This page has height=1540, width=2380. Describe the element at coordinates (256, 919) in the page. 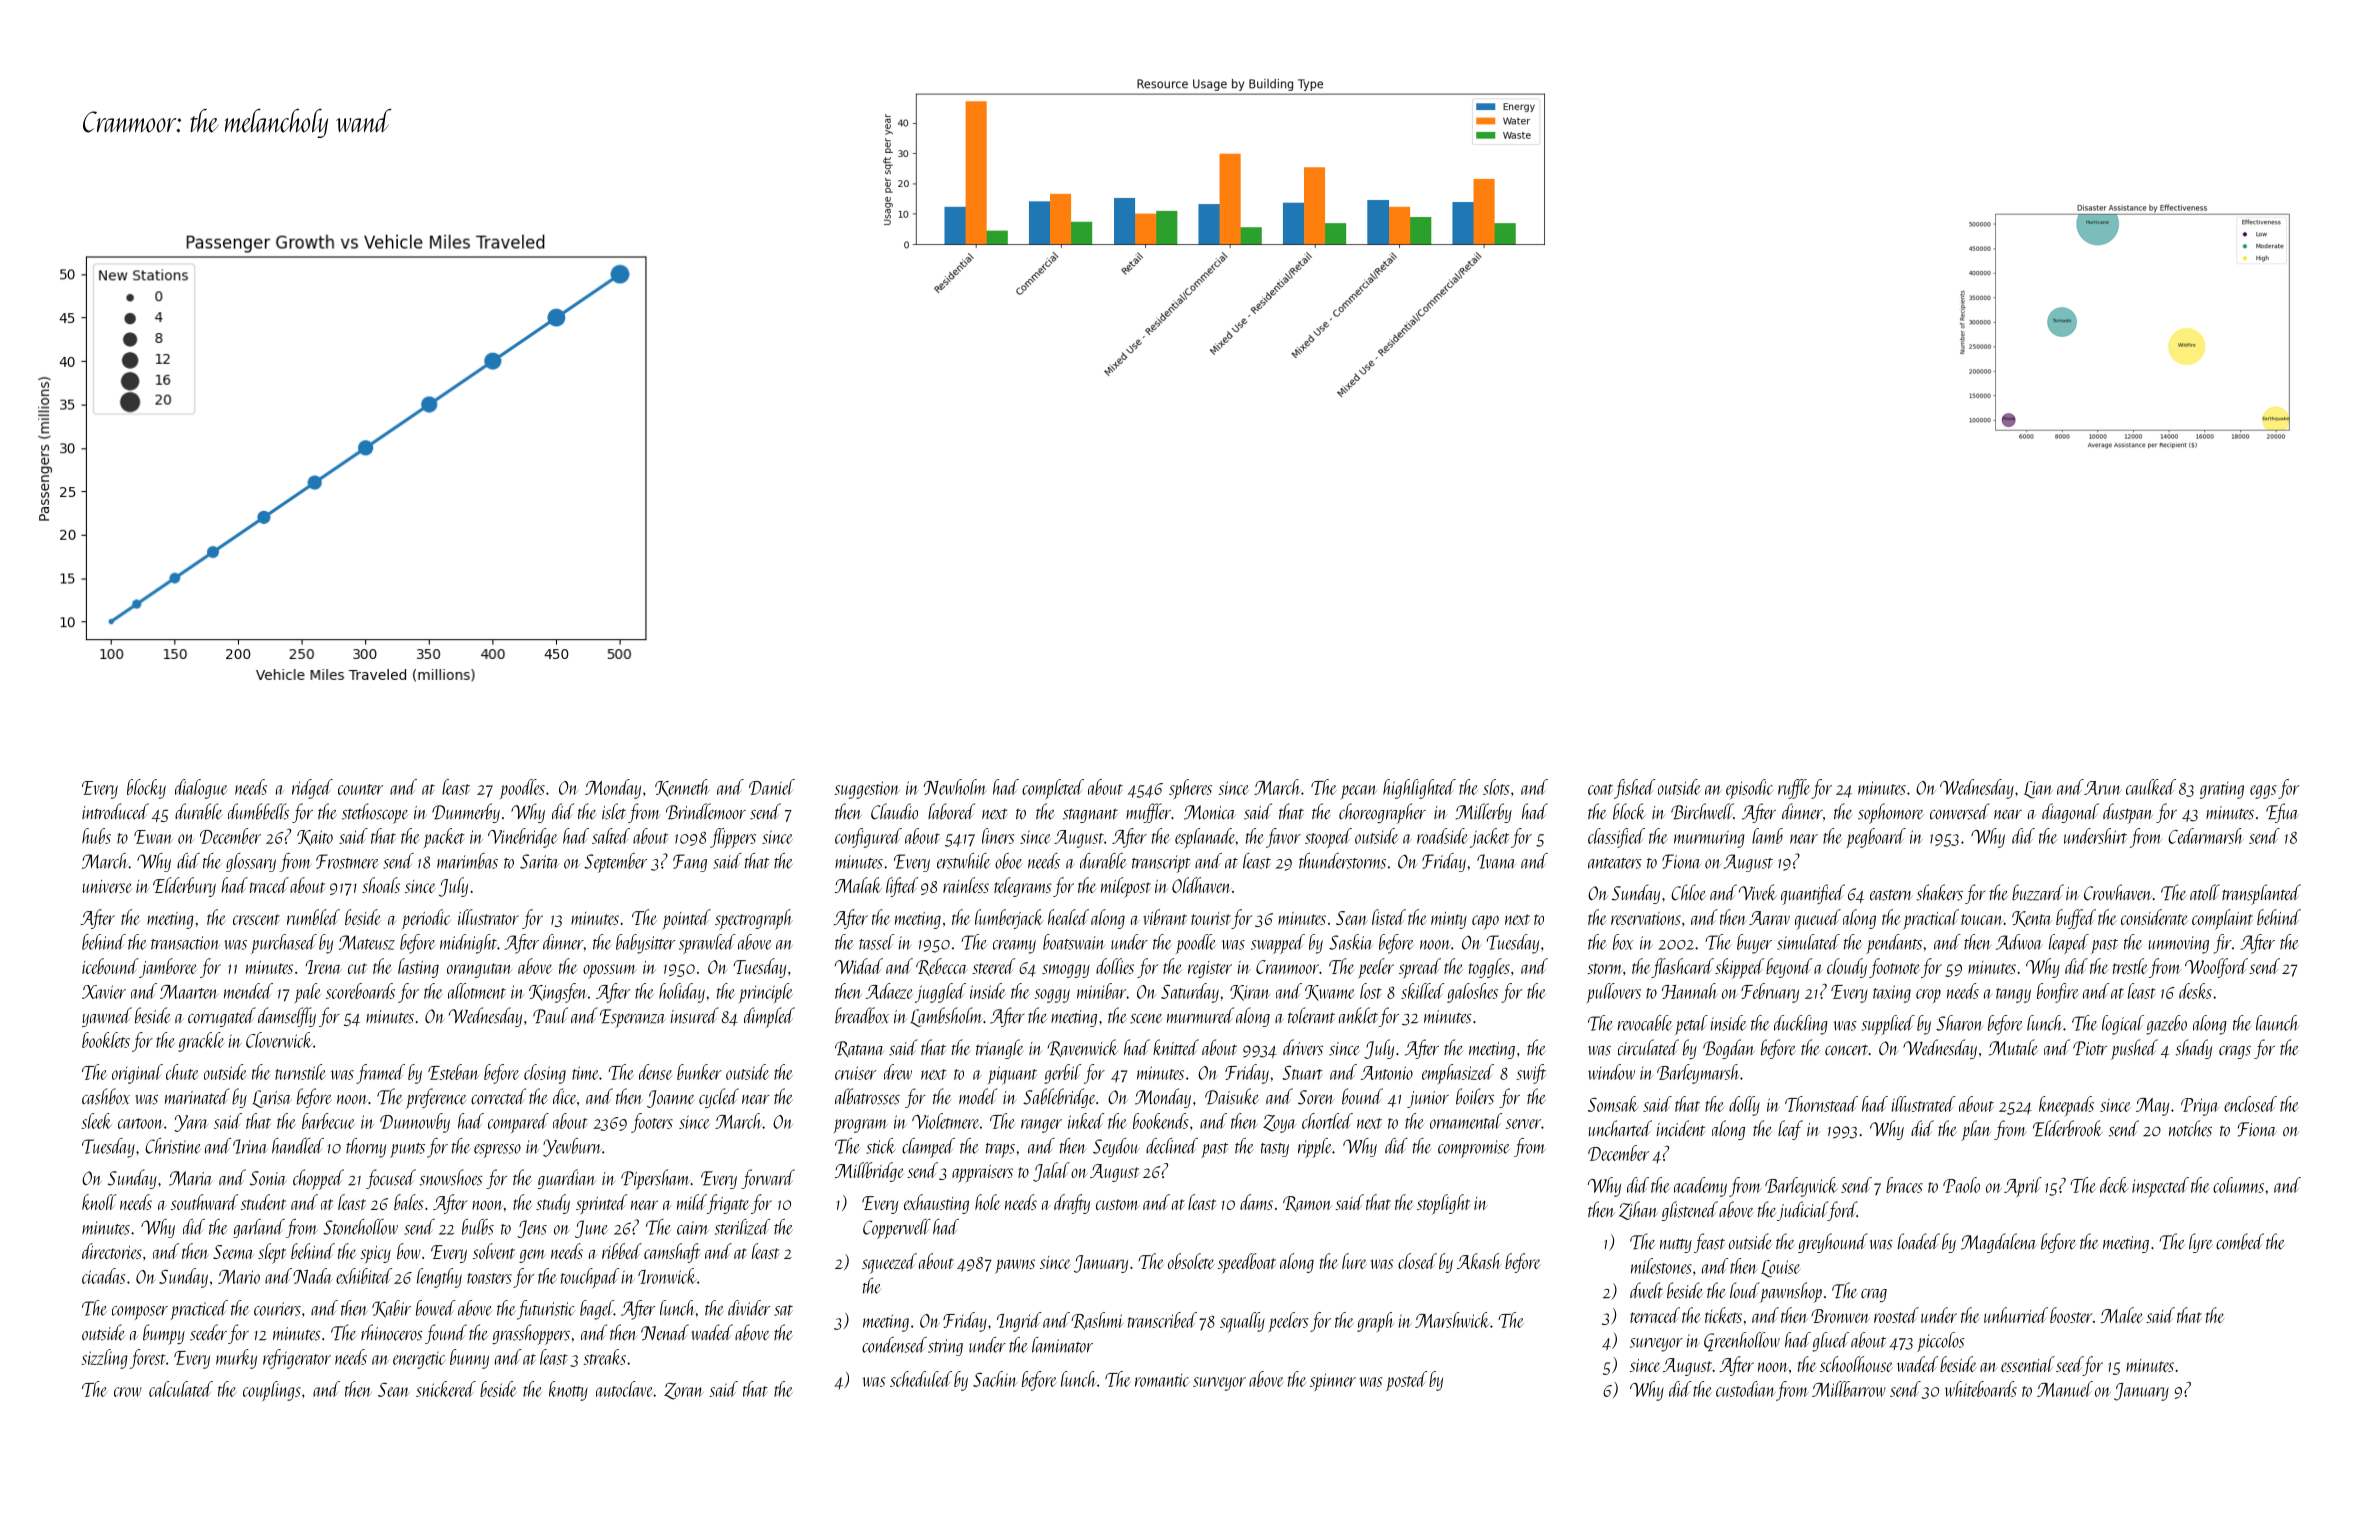

I see `crescent` at that location.
